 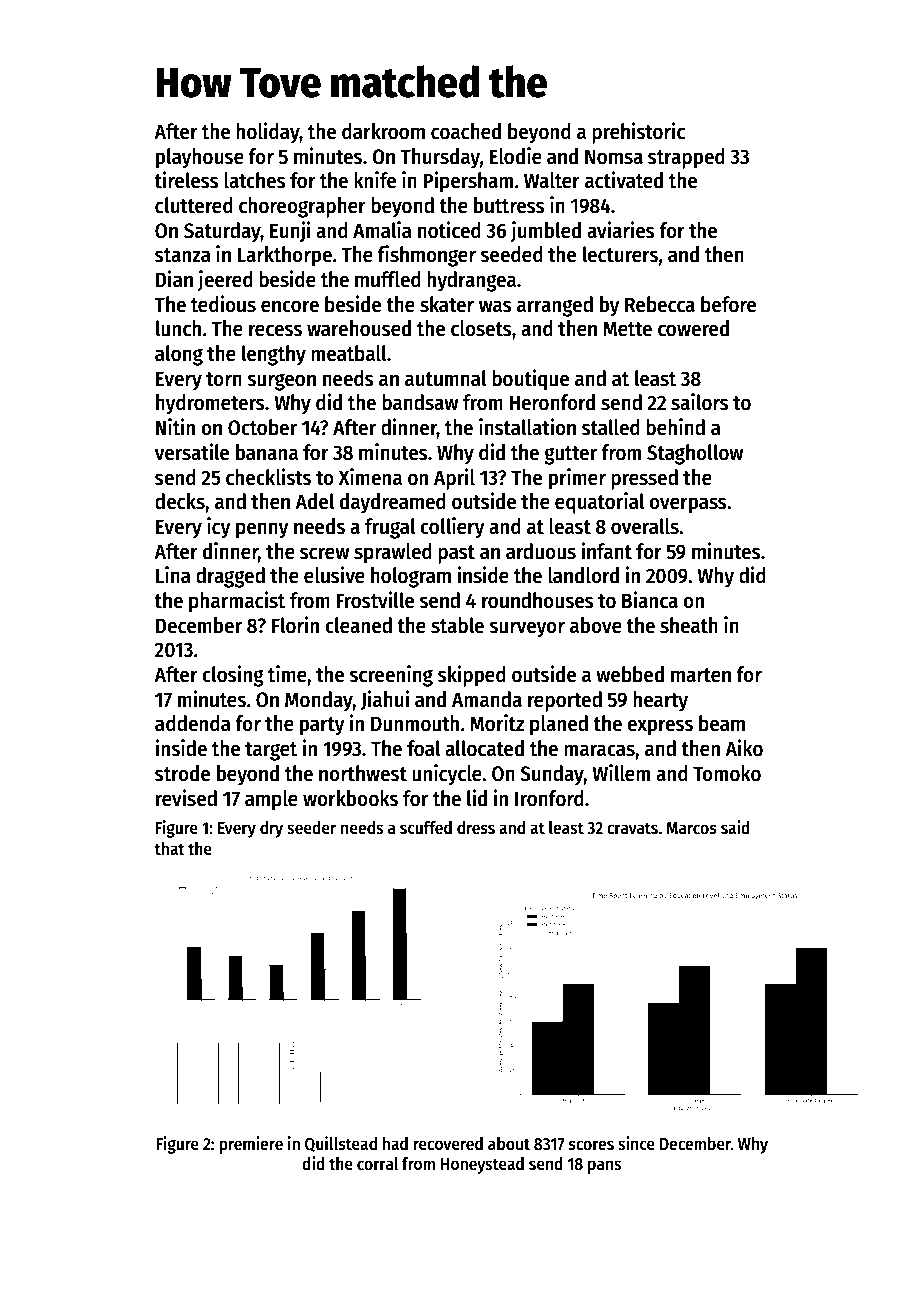 I want to click on corral, so click(x=377, y=1164).
